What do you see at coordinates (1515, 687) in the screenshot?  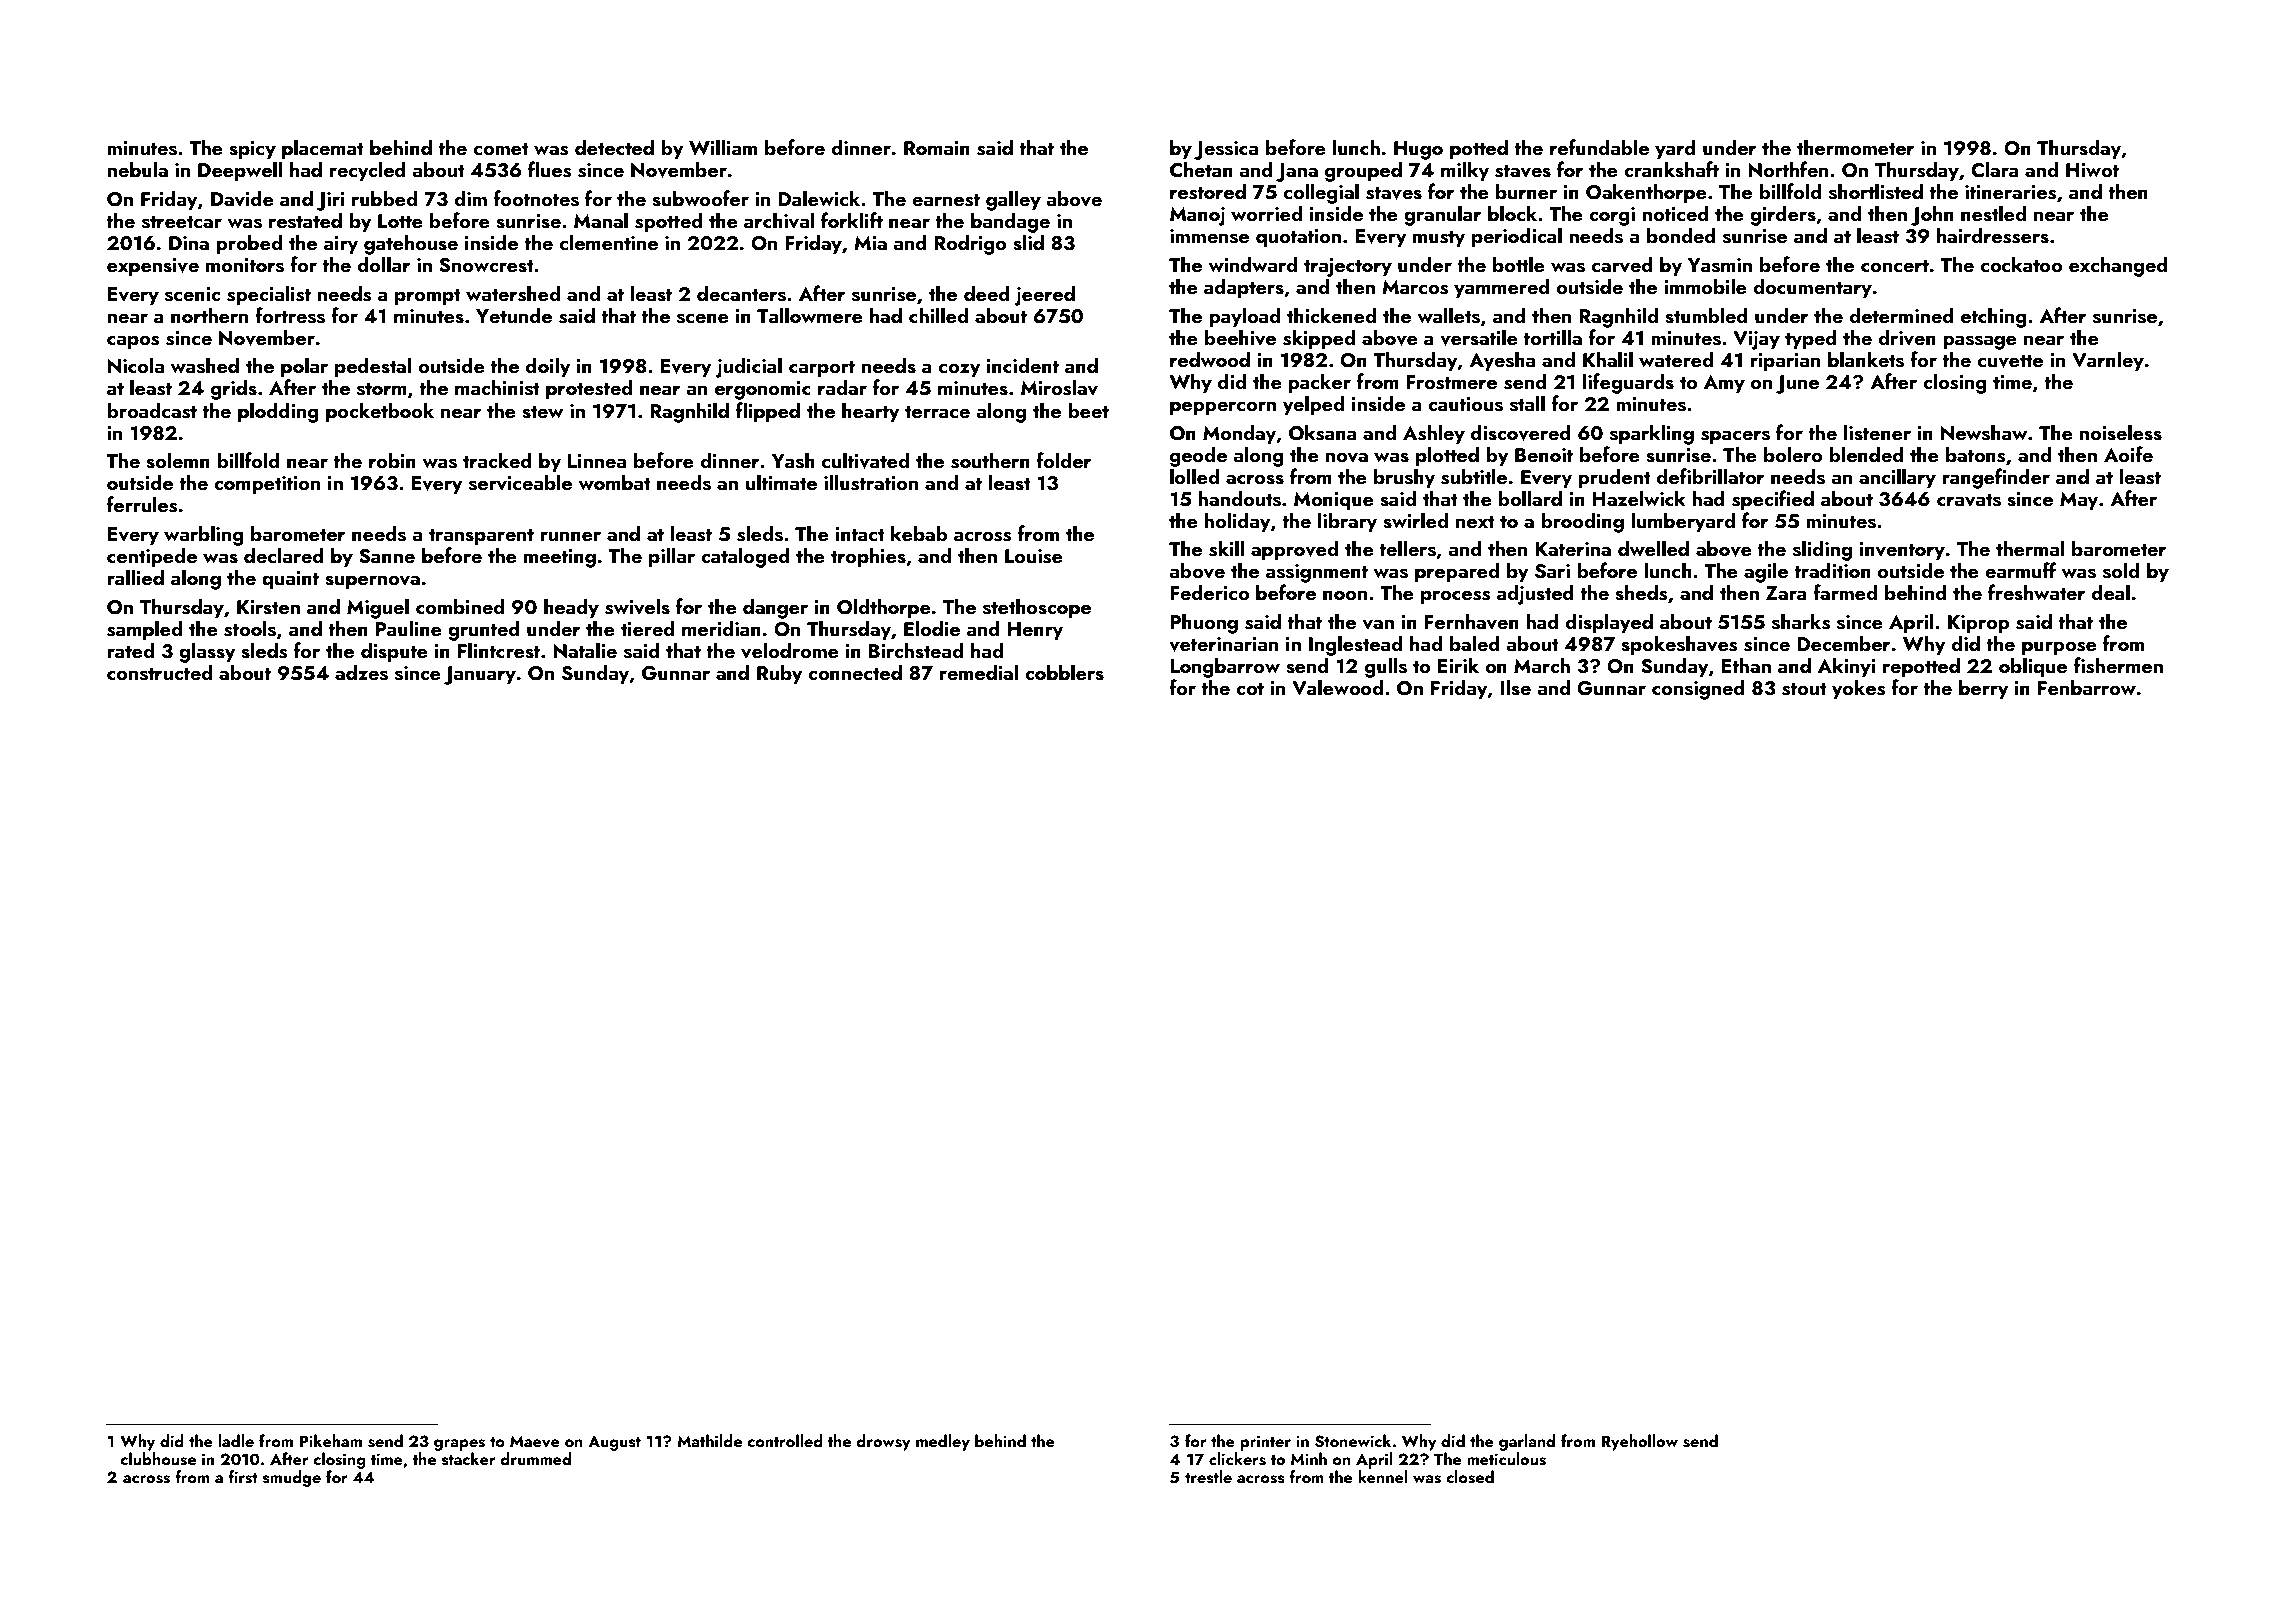 I see `Ilse` at bounding box center [1515, 687].
